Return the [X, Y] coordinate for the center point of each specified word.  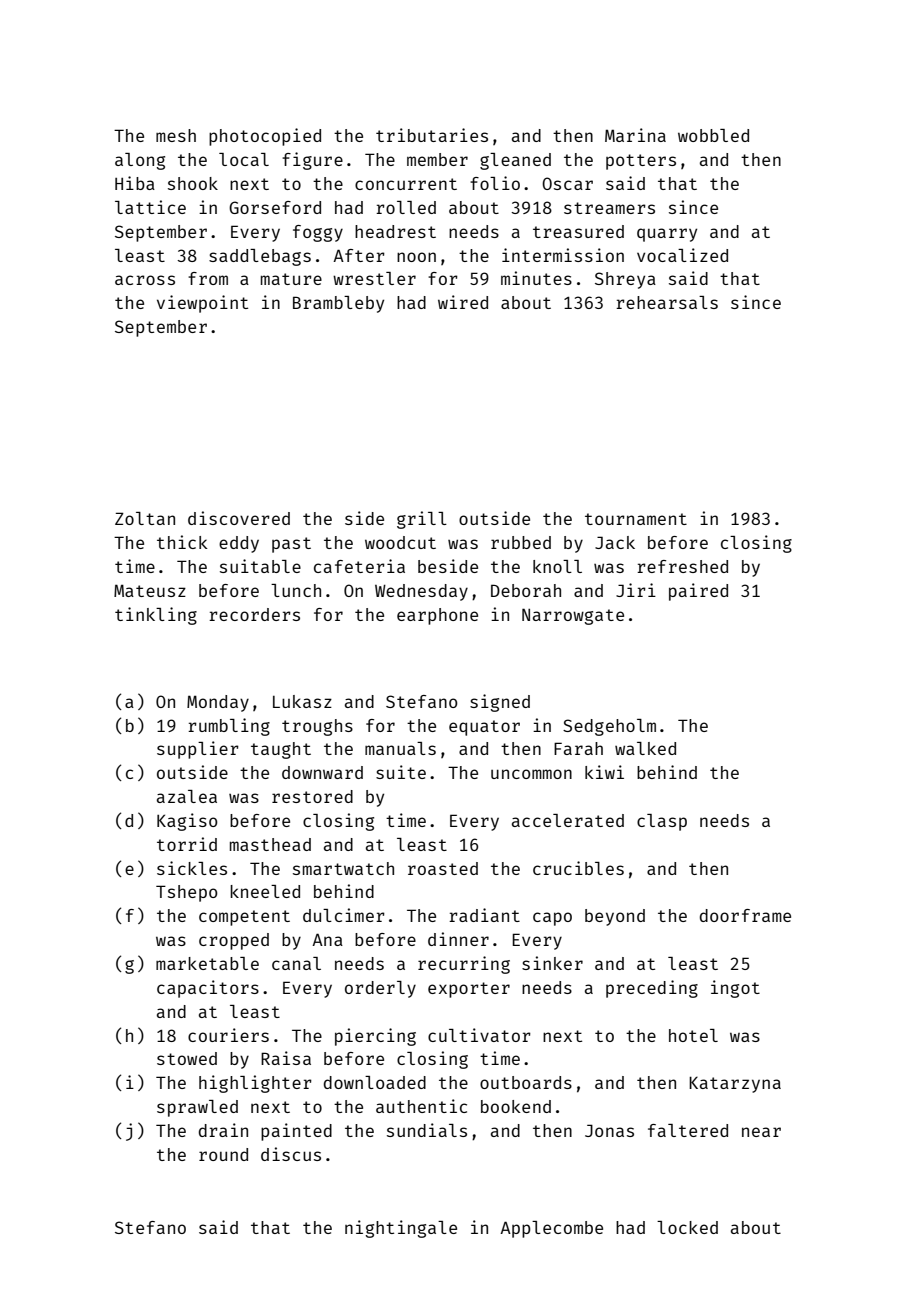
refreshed [682, 566]
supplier [198, 750]
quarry [667, 235]
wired [463, 302]
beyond [615, 917]
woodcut [400, 542]
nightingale [401, 1229]
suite [401, 772]
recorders [254, 614]
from [208, 278]
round [223, 1154]
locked [687, 1227]
